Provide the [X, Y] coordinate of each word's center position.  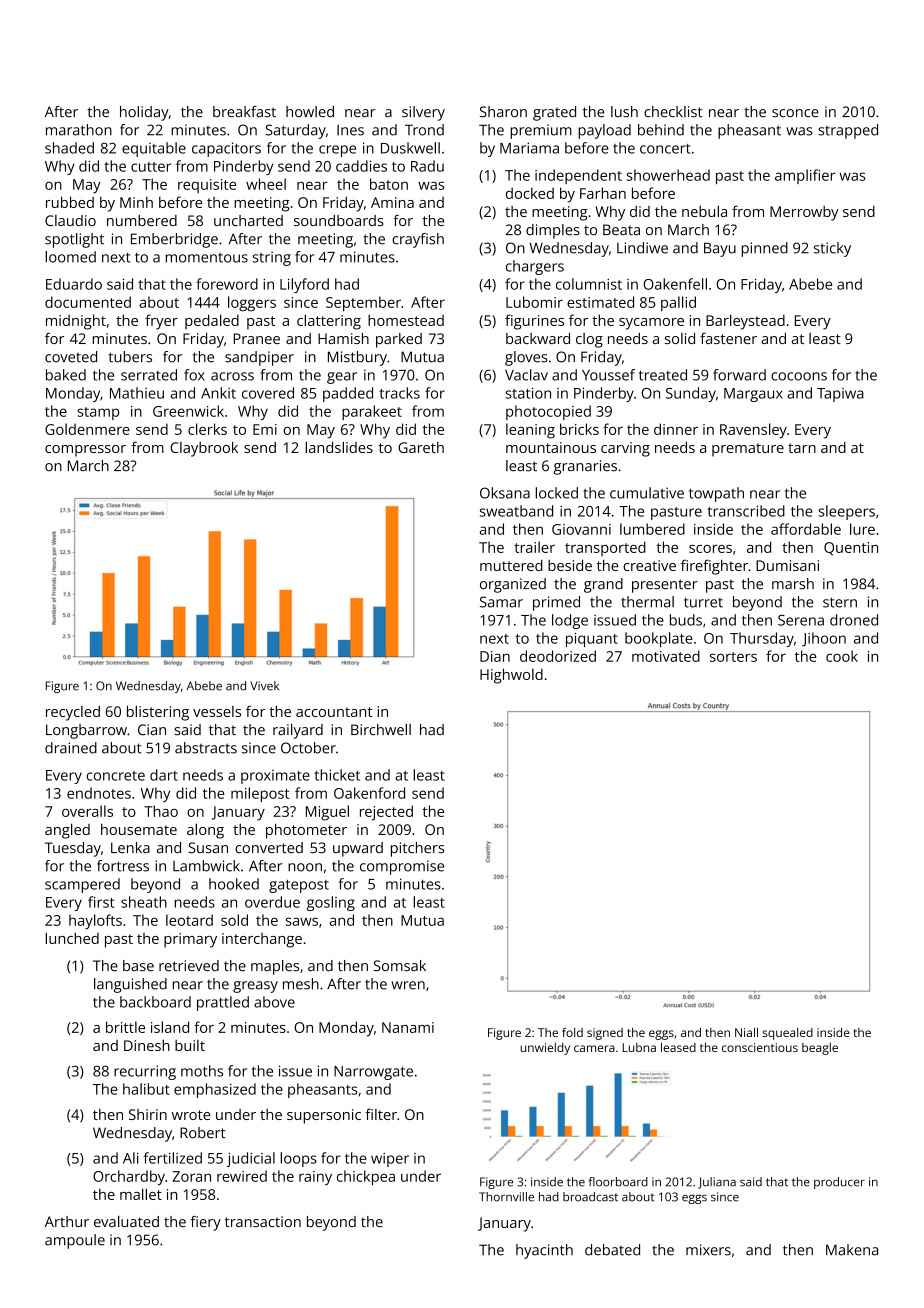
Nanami [408, 1027]
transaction [263, 1221]
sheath [144, 902]
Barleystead [745, 322]
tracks [399, 393]
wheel [266, 184]
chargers [535, 267]
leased [678, 1047]
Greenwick [188, 411]
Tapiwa [840, 395]
